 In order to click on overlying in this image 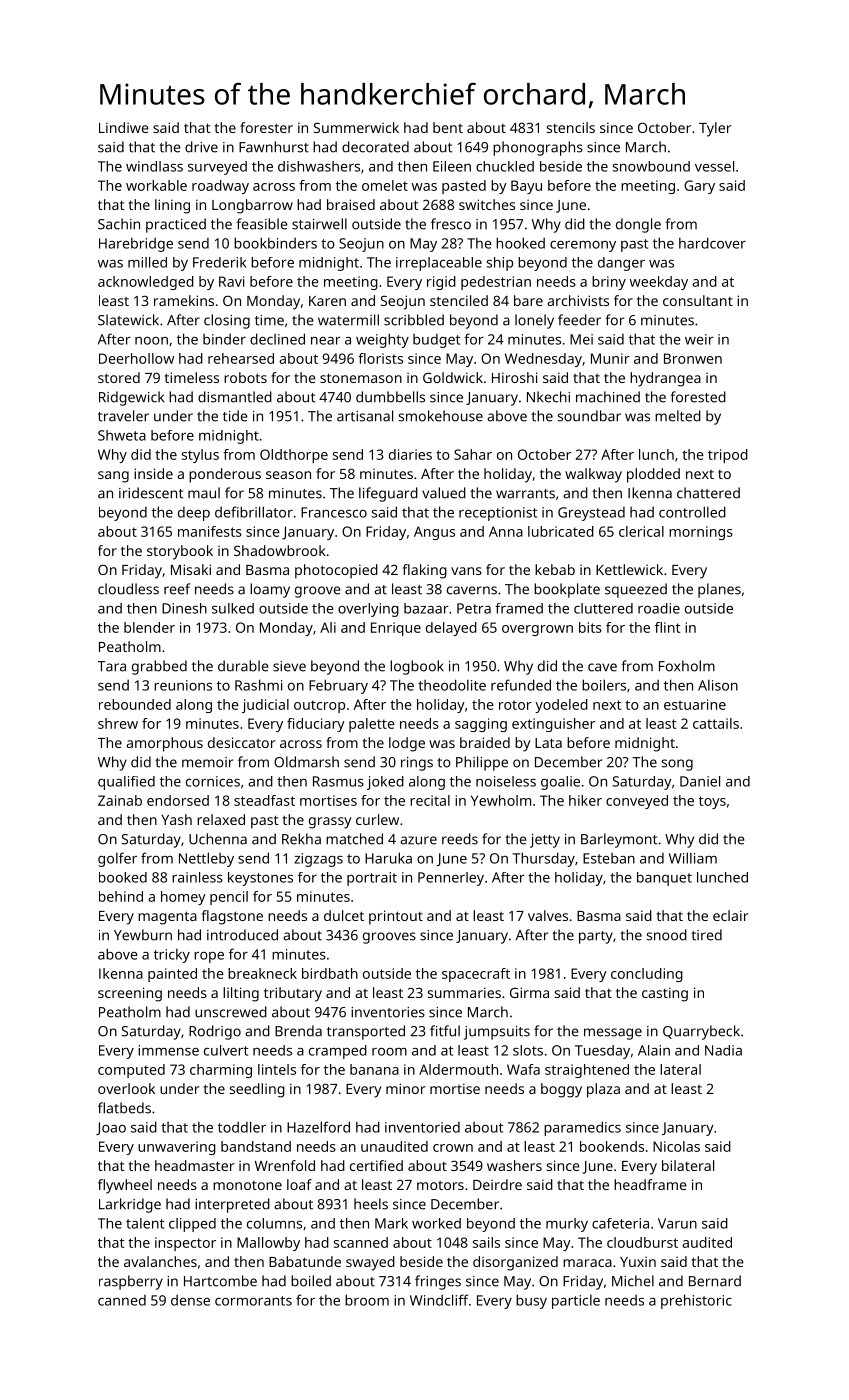, I will do `click(368, 610)`.
